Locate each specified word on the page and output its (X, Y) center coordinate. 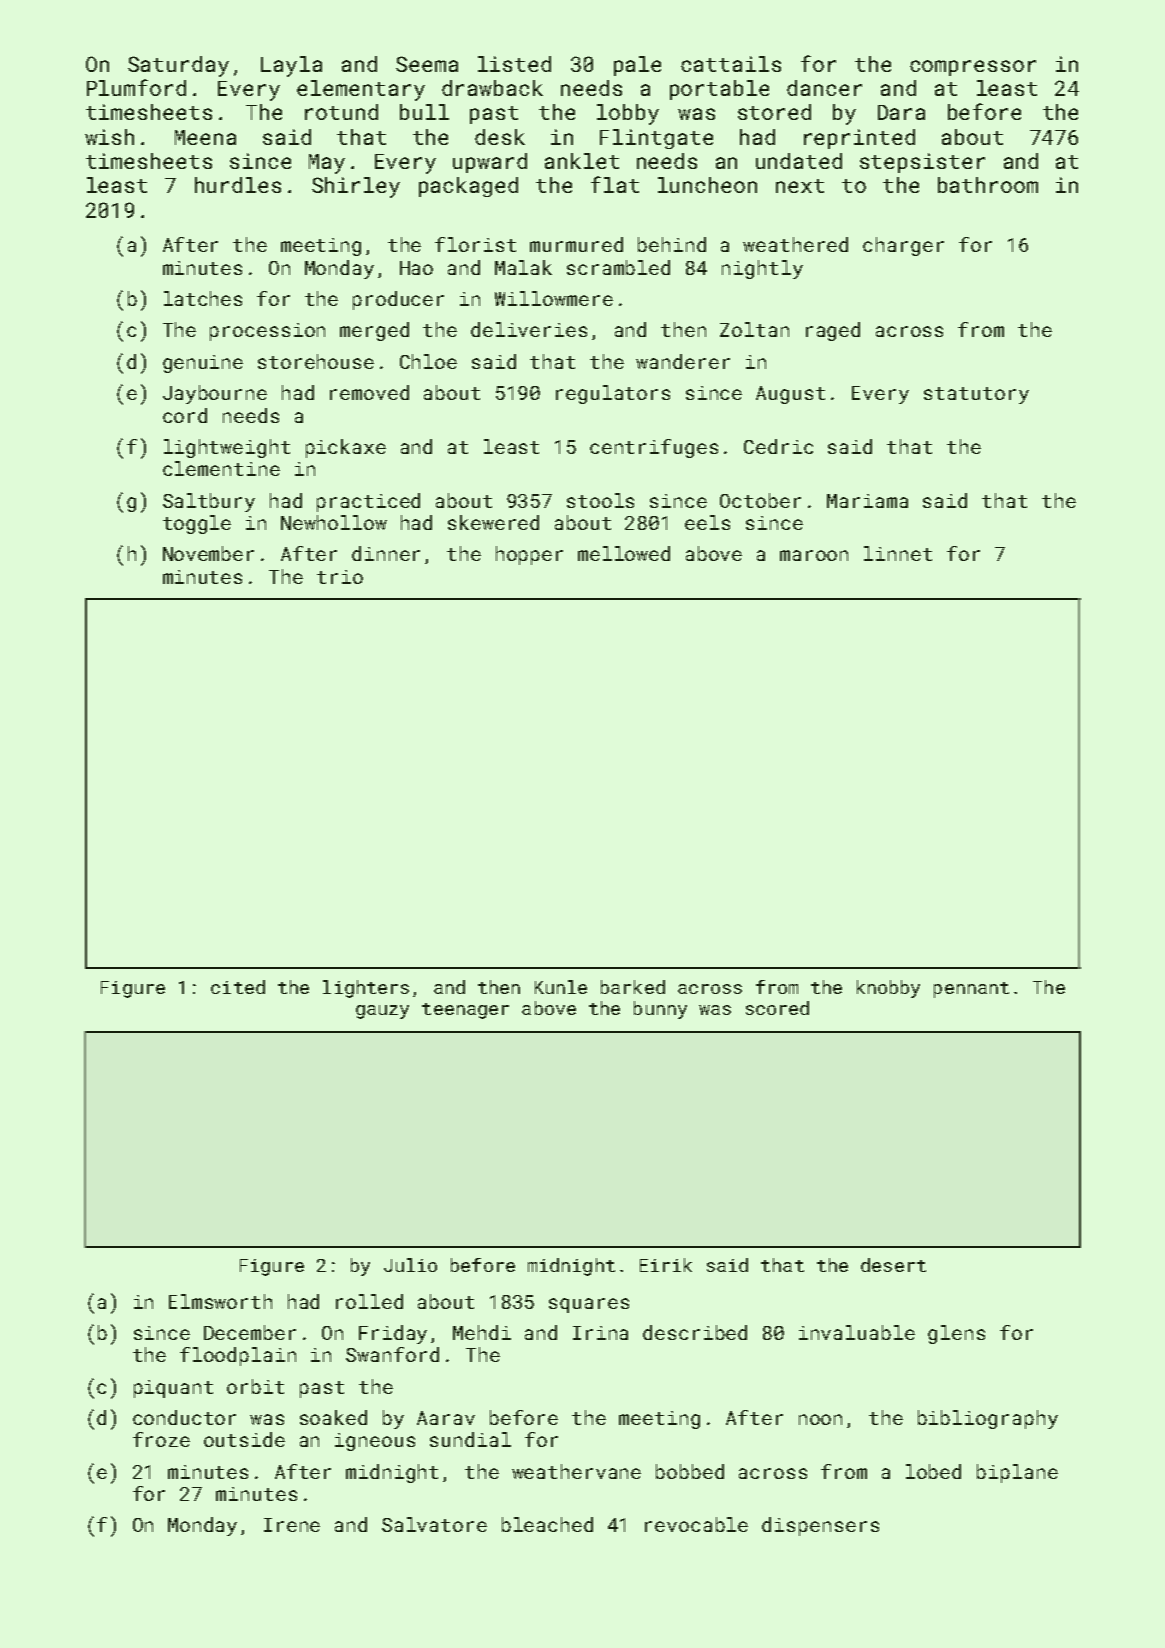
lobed (933, 1471)
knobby (888, 989)
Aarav (446, 1418)
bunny (660, 1010)
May (327, 164)
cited (238, 987)
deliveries (529, 329)
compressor (973, 68)
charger (903, 246)
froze (161, 1439)
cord (185, 415)
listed (514, 64)
